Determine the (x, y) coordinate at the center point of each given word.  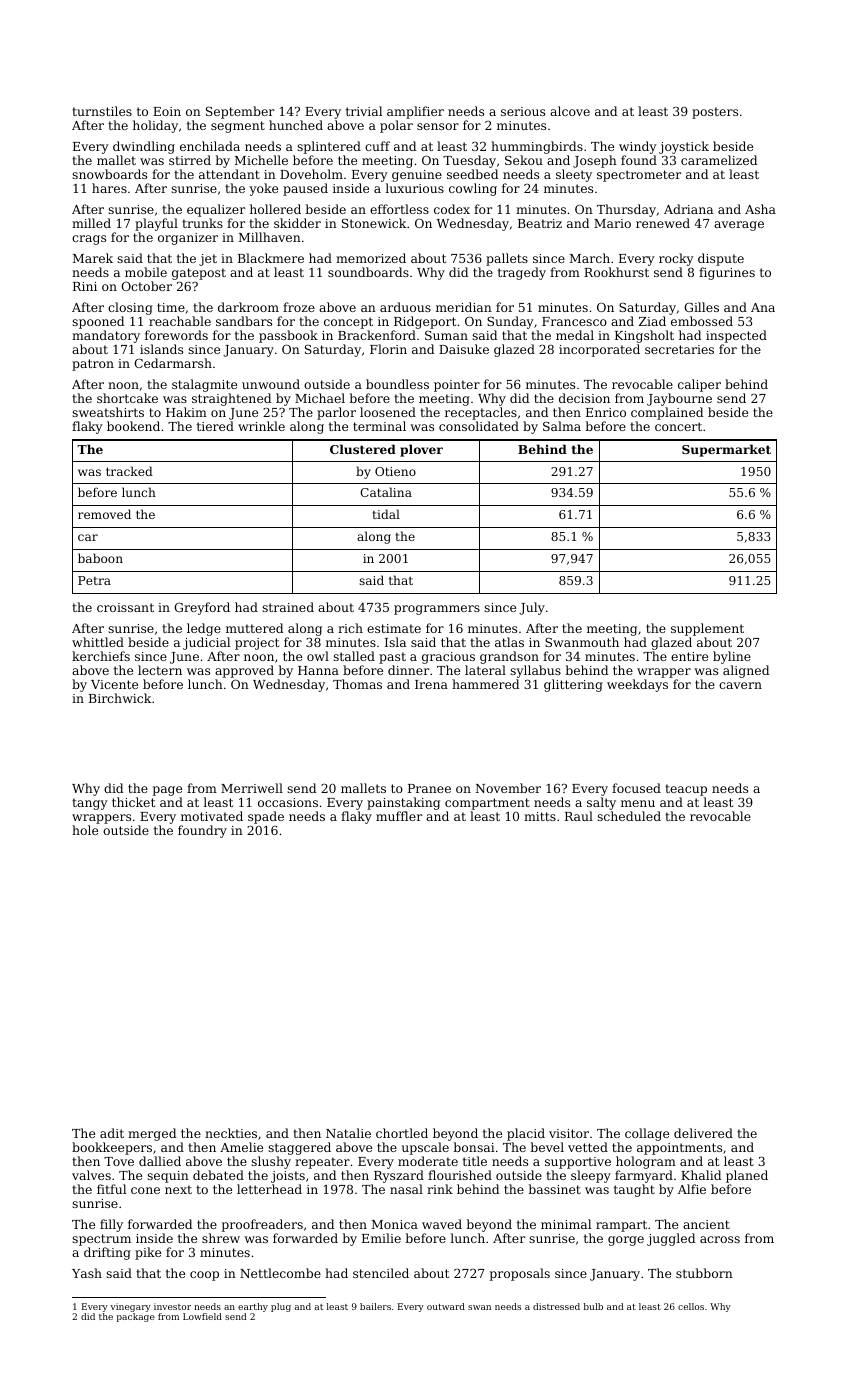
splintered (329, 147)
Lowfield (202, 1316)
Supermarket (726, 450)
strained (288, 607)
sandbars (244, 321)
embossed (702, 321)
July (532, 608)
